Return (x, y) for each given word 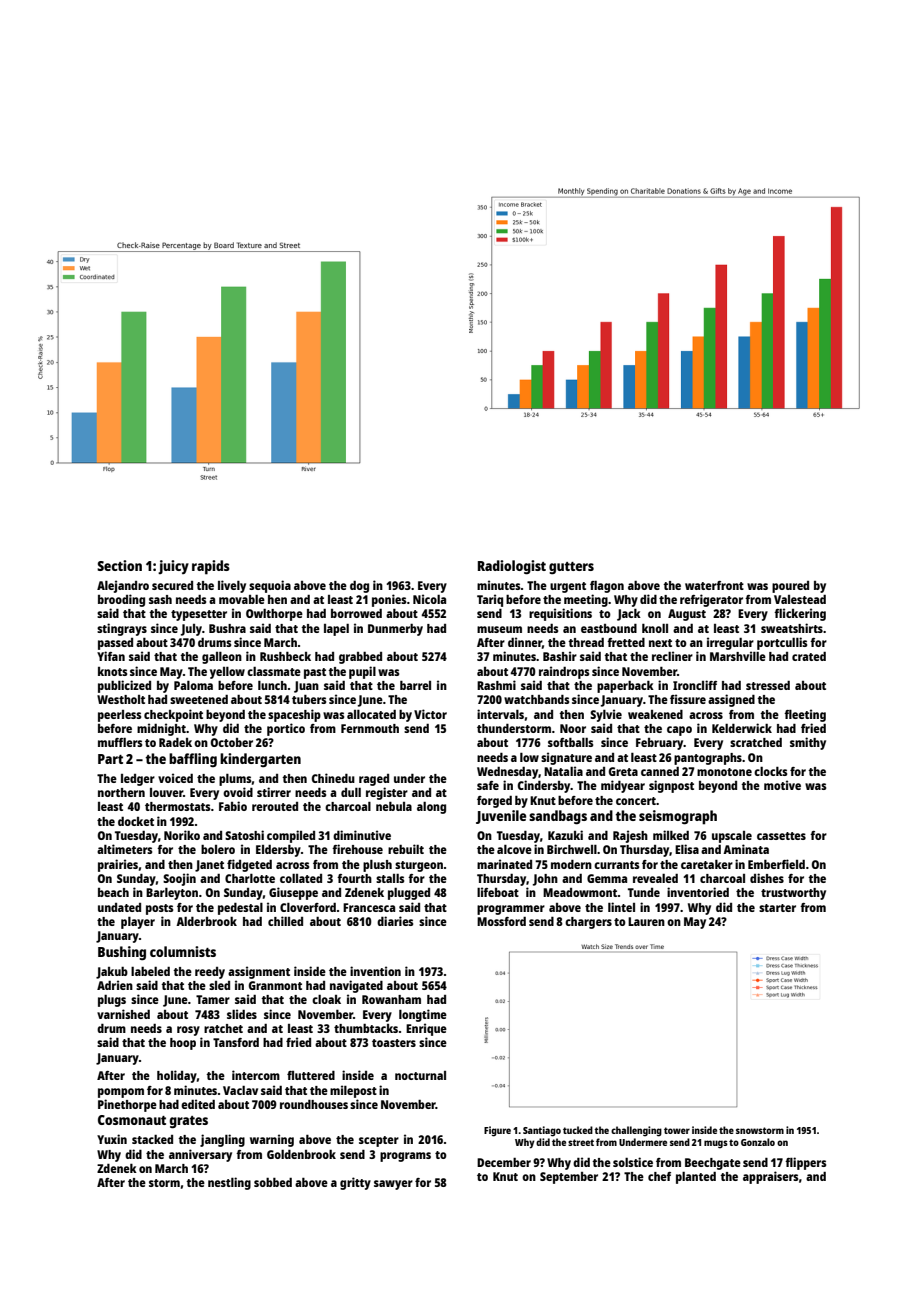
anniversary (200, 1155)
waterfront (714, 585)
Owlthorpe (274, 615)
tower (677, 1130)
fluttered (311, 1075)
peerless (119, 716)
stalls (390, 878)
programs (405, 1157)
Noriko (182, 835)
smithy (808, 743)
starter (777, 908)
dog (359, 587)
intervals (500, 714)
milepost (353, 1091)
